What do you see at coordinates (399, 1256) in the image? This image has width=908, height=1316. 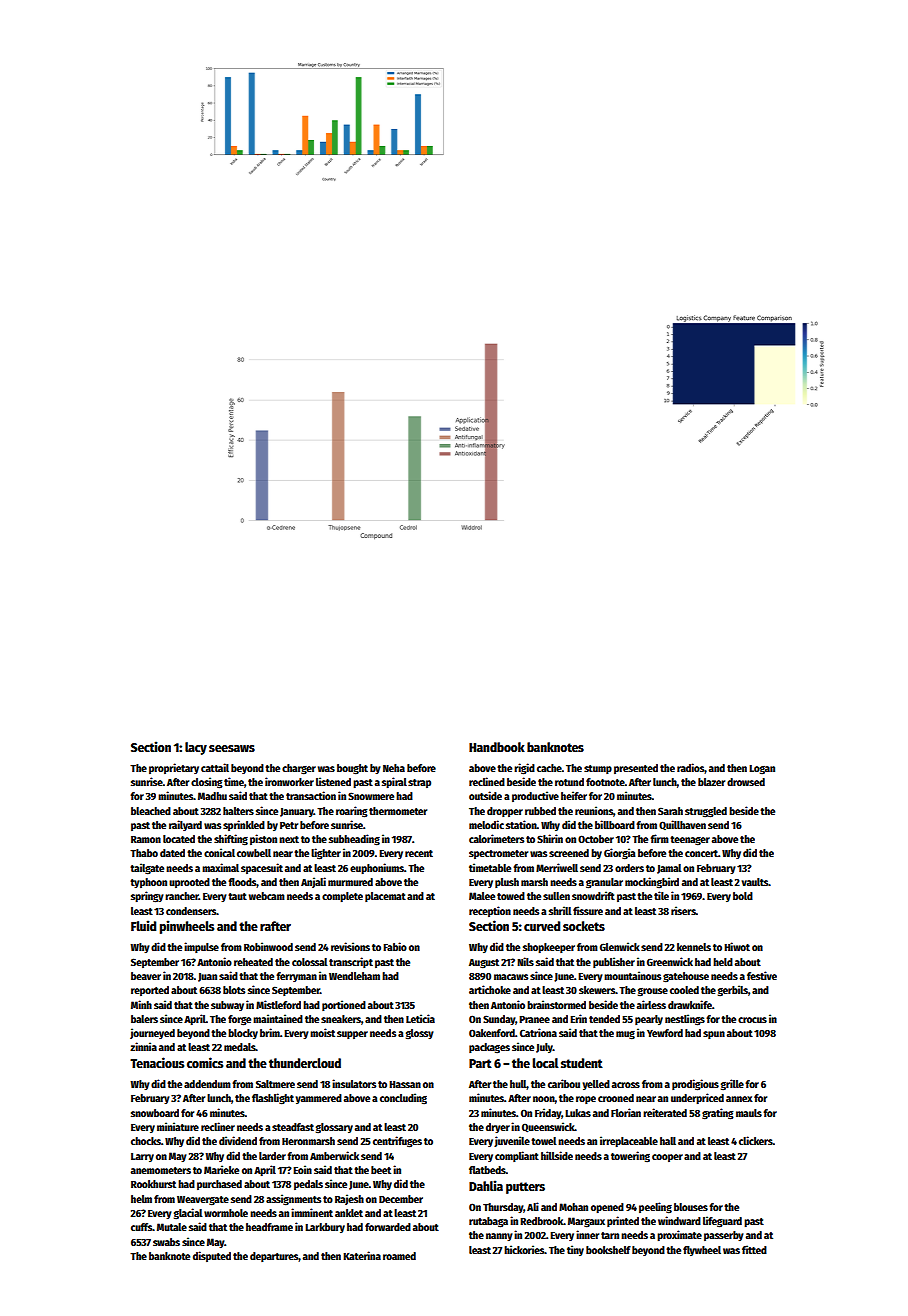 I see `roamed` at bounding box center [399, 1256].
